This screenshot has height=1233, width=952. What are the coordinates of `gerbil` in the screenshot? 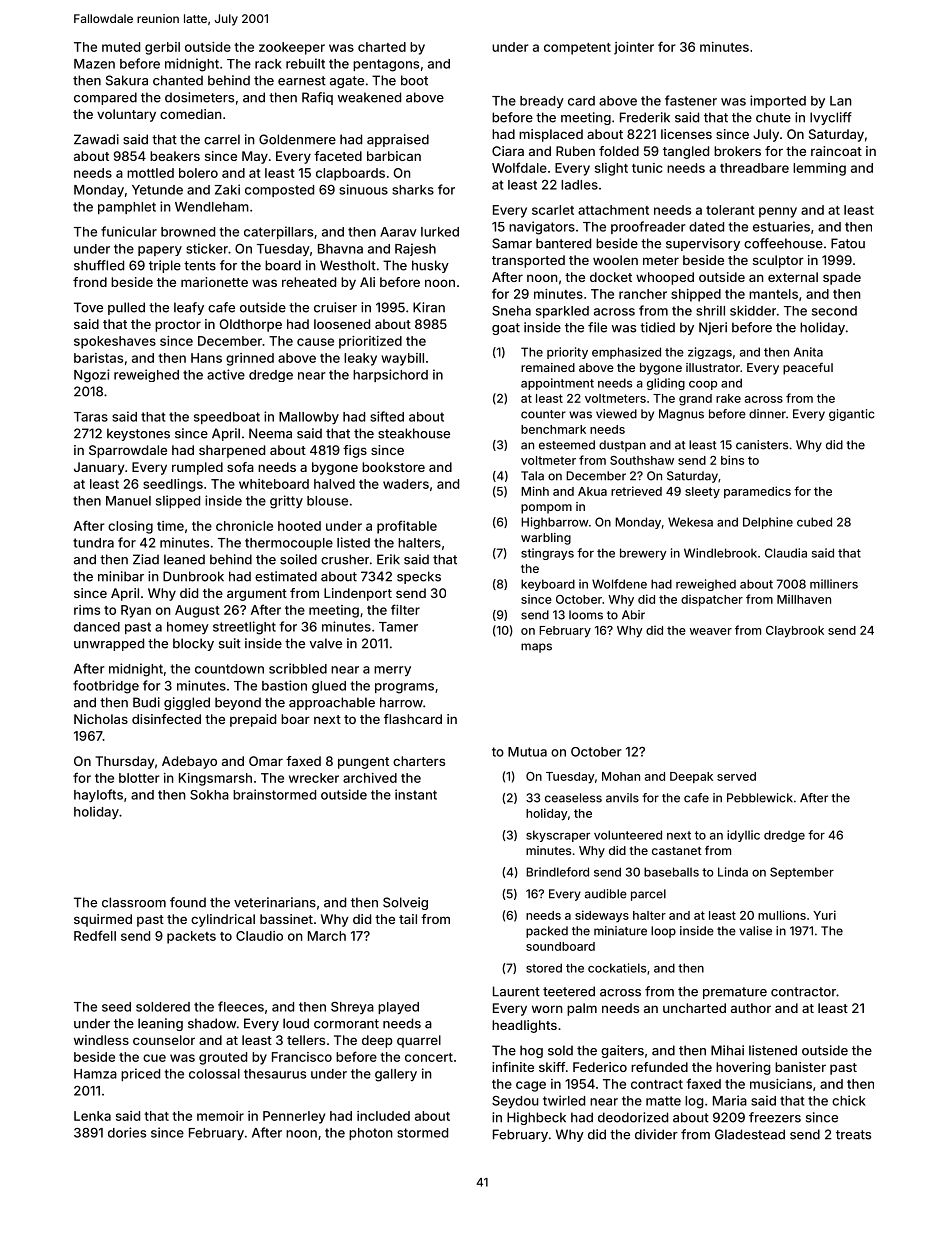 It's located at (162, 48).
